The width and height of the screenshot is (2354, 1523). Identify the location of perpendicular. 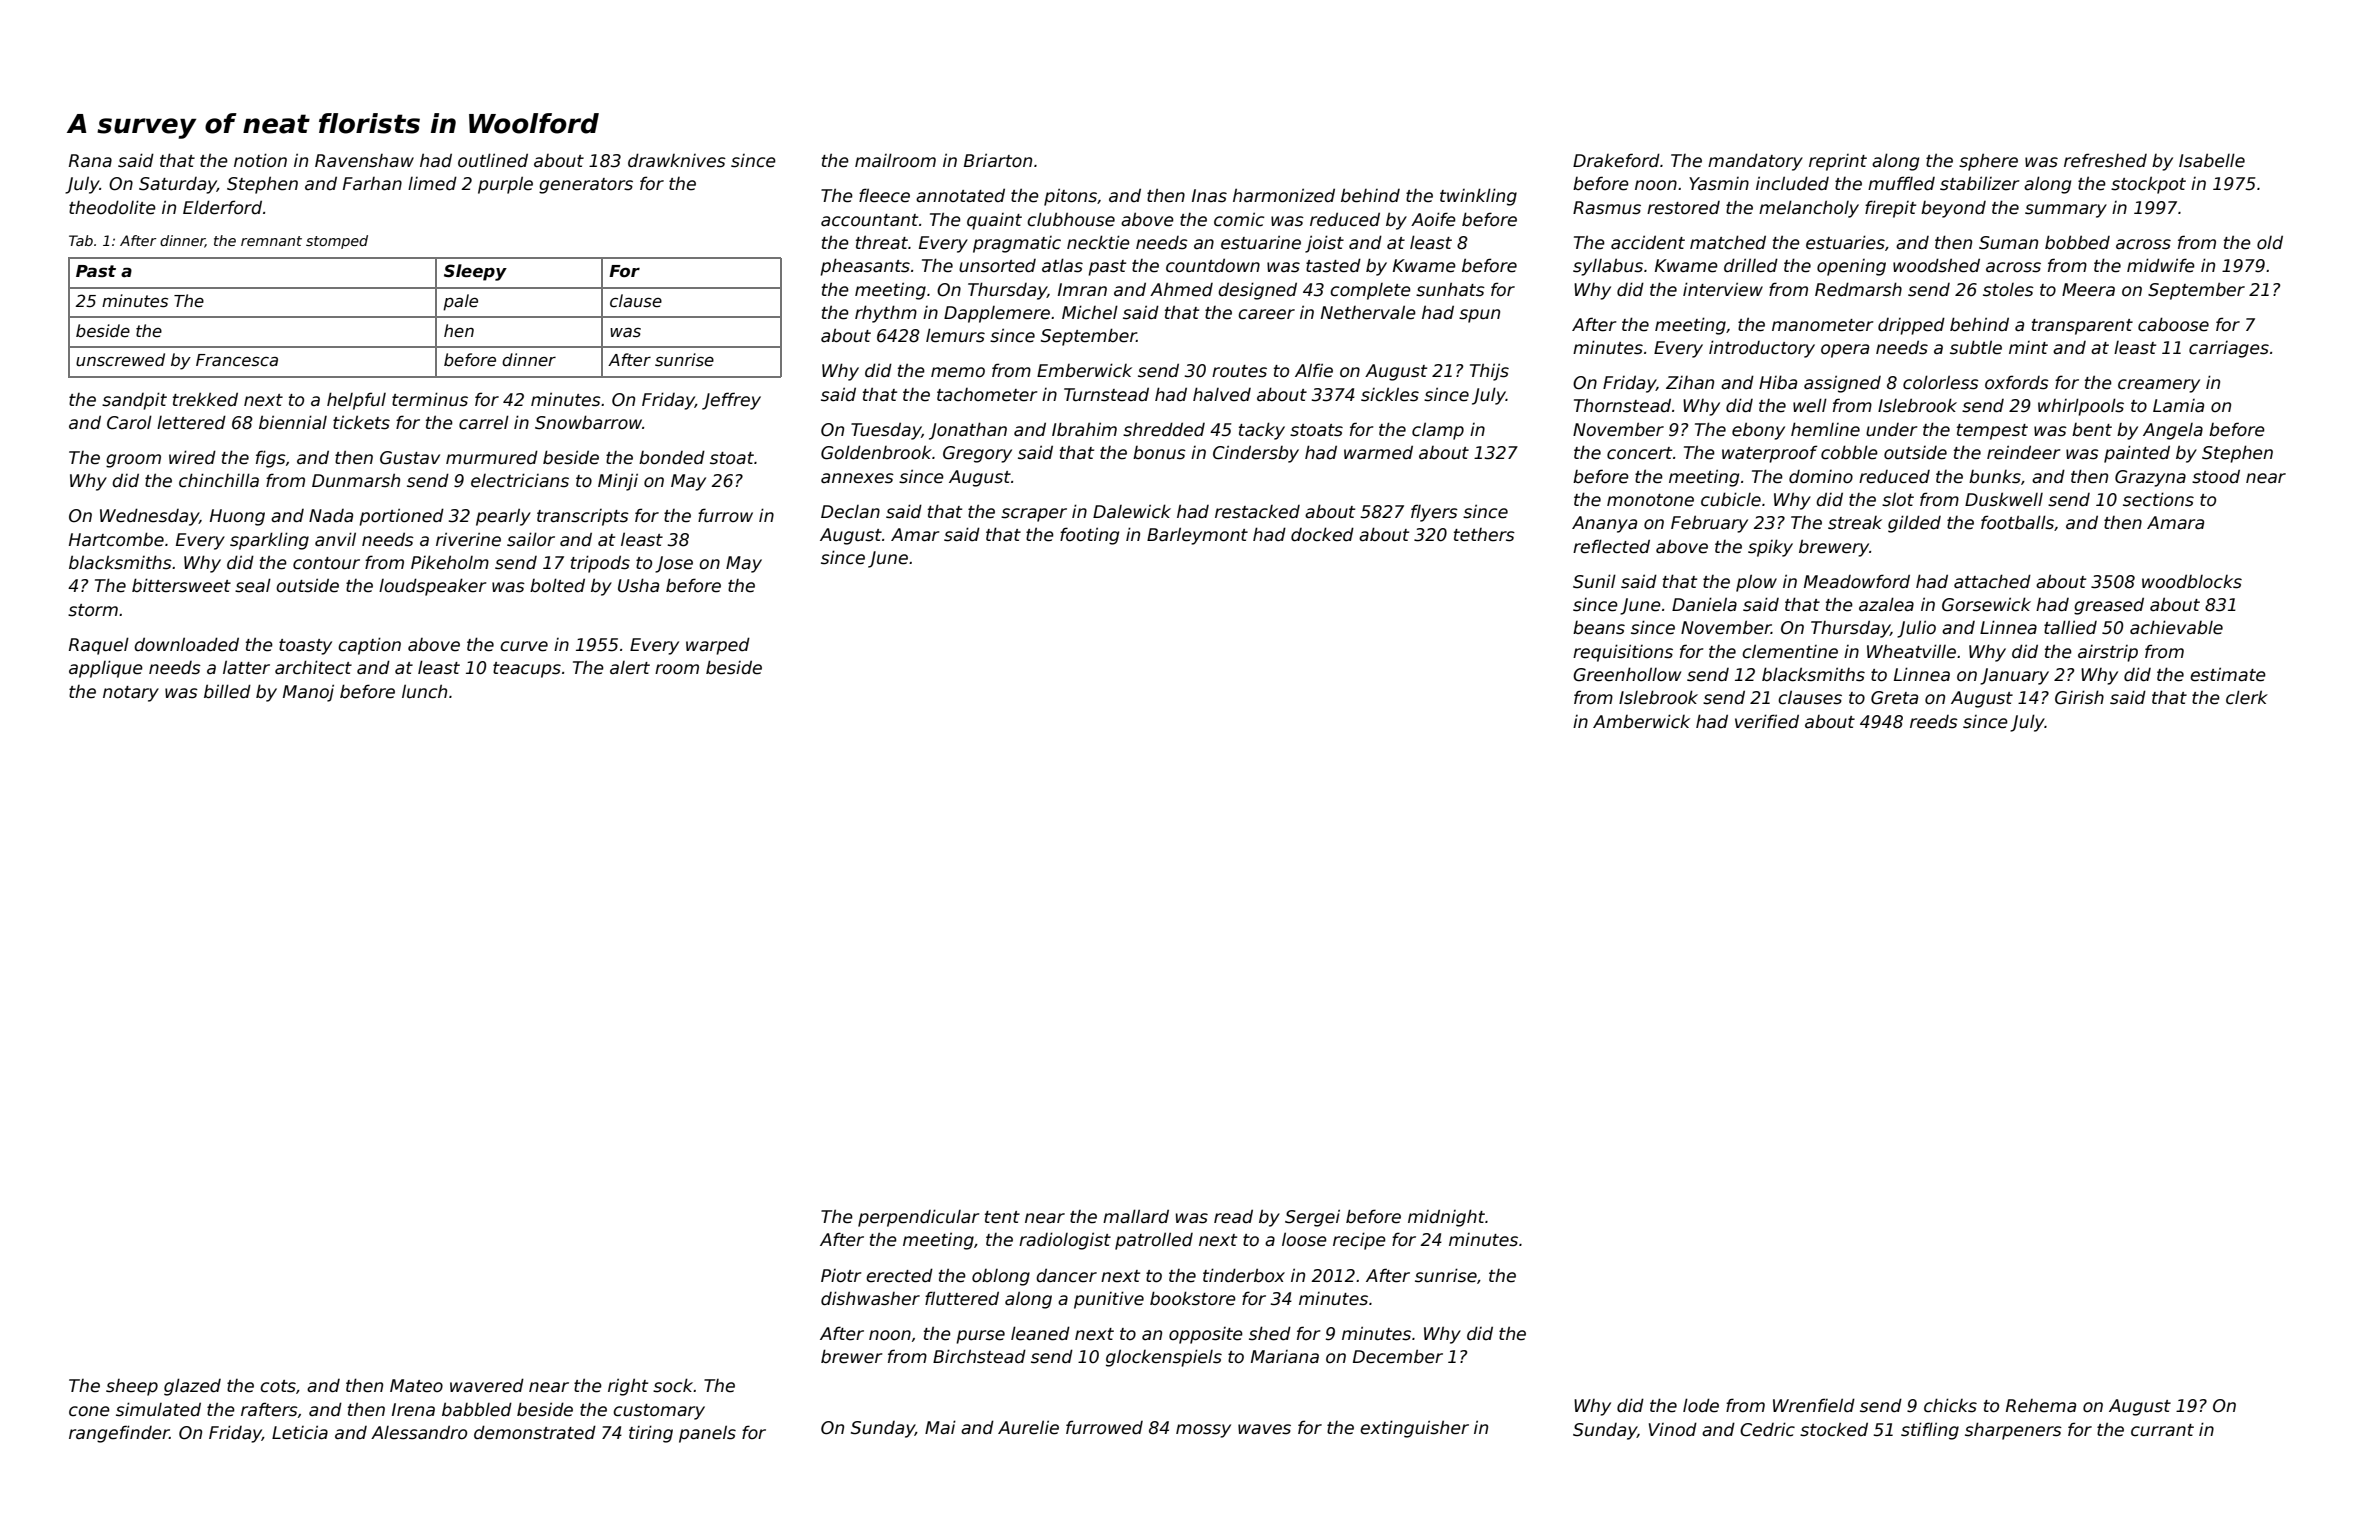
(919, 1218).
